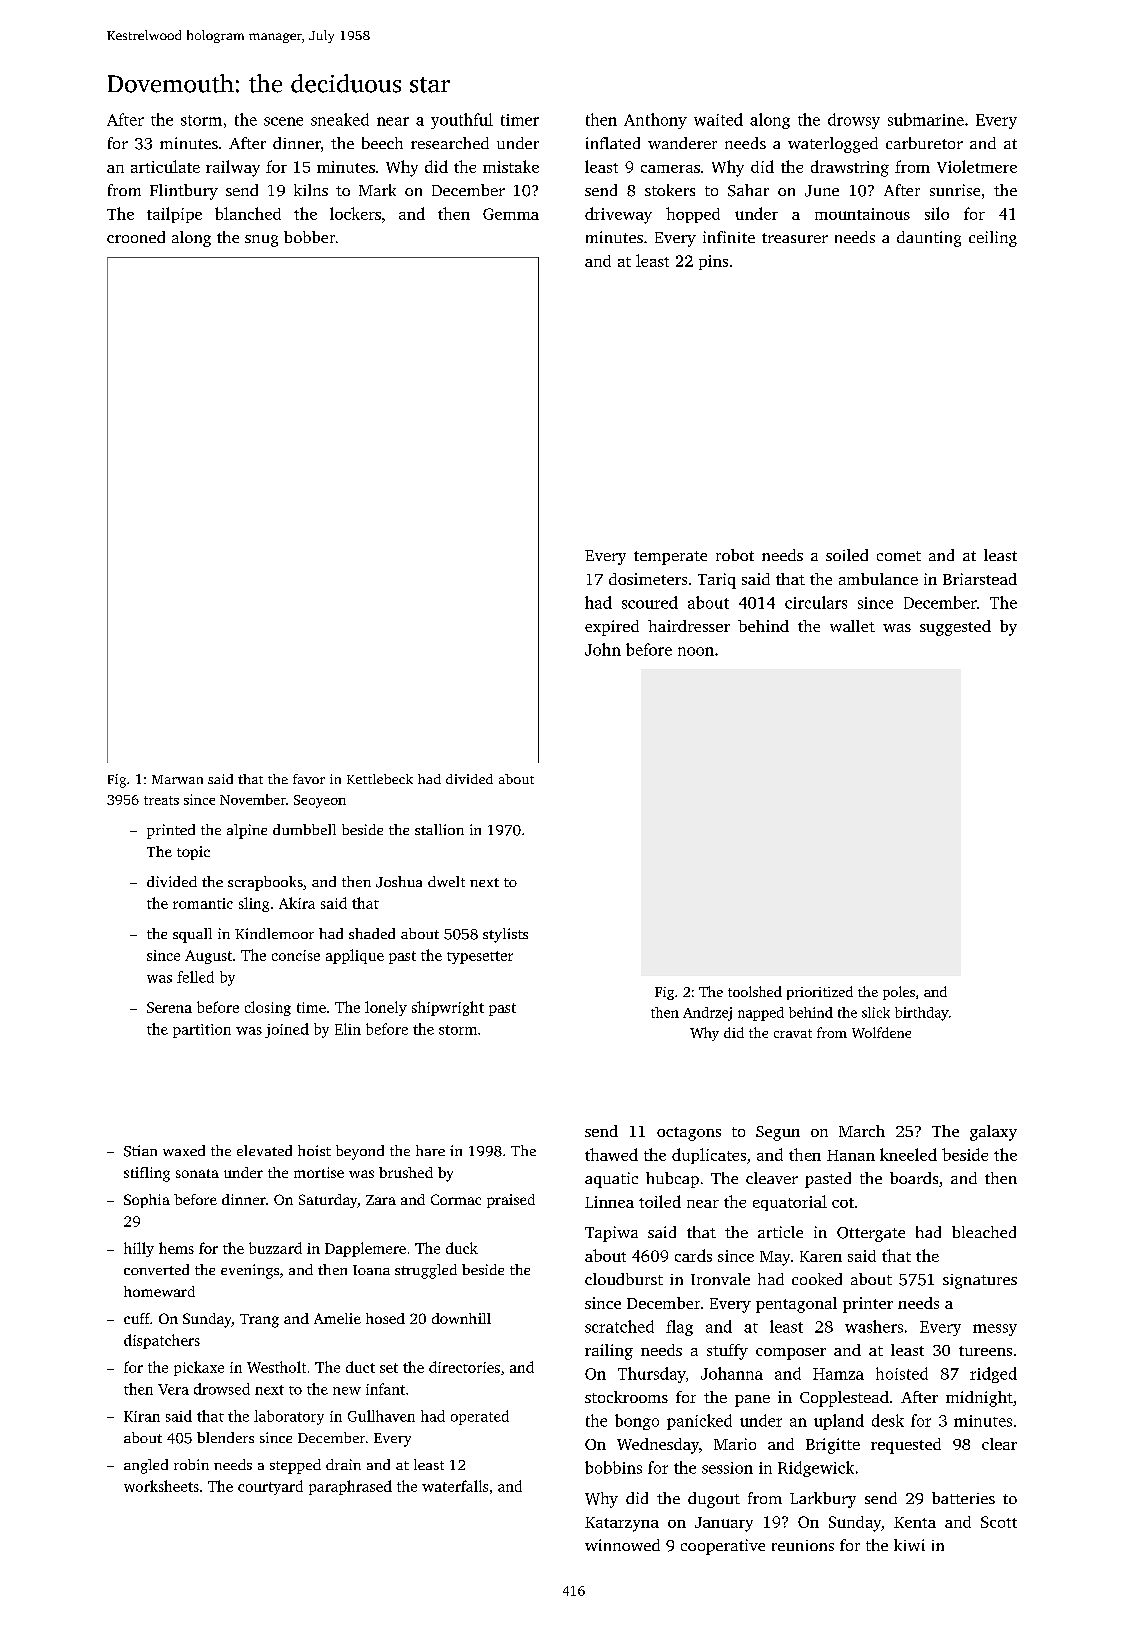  What do you see at coordinates (648, 579) in the screenshot?
I see `dosimeters` at bounding box center [648, 579].
